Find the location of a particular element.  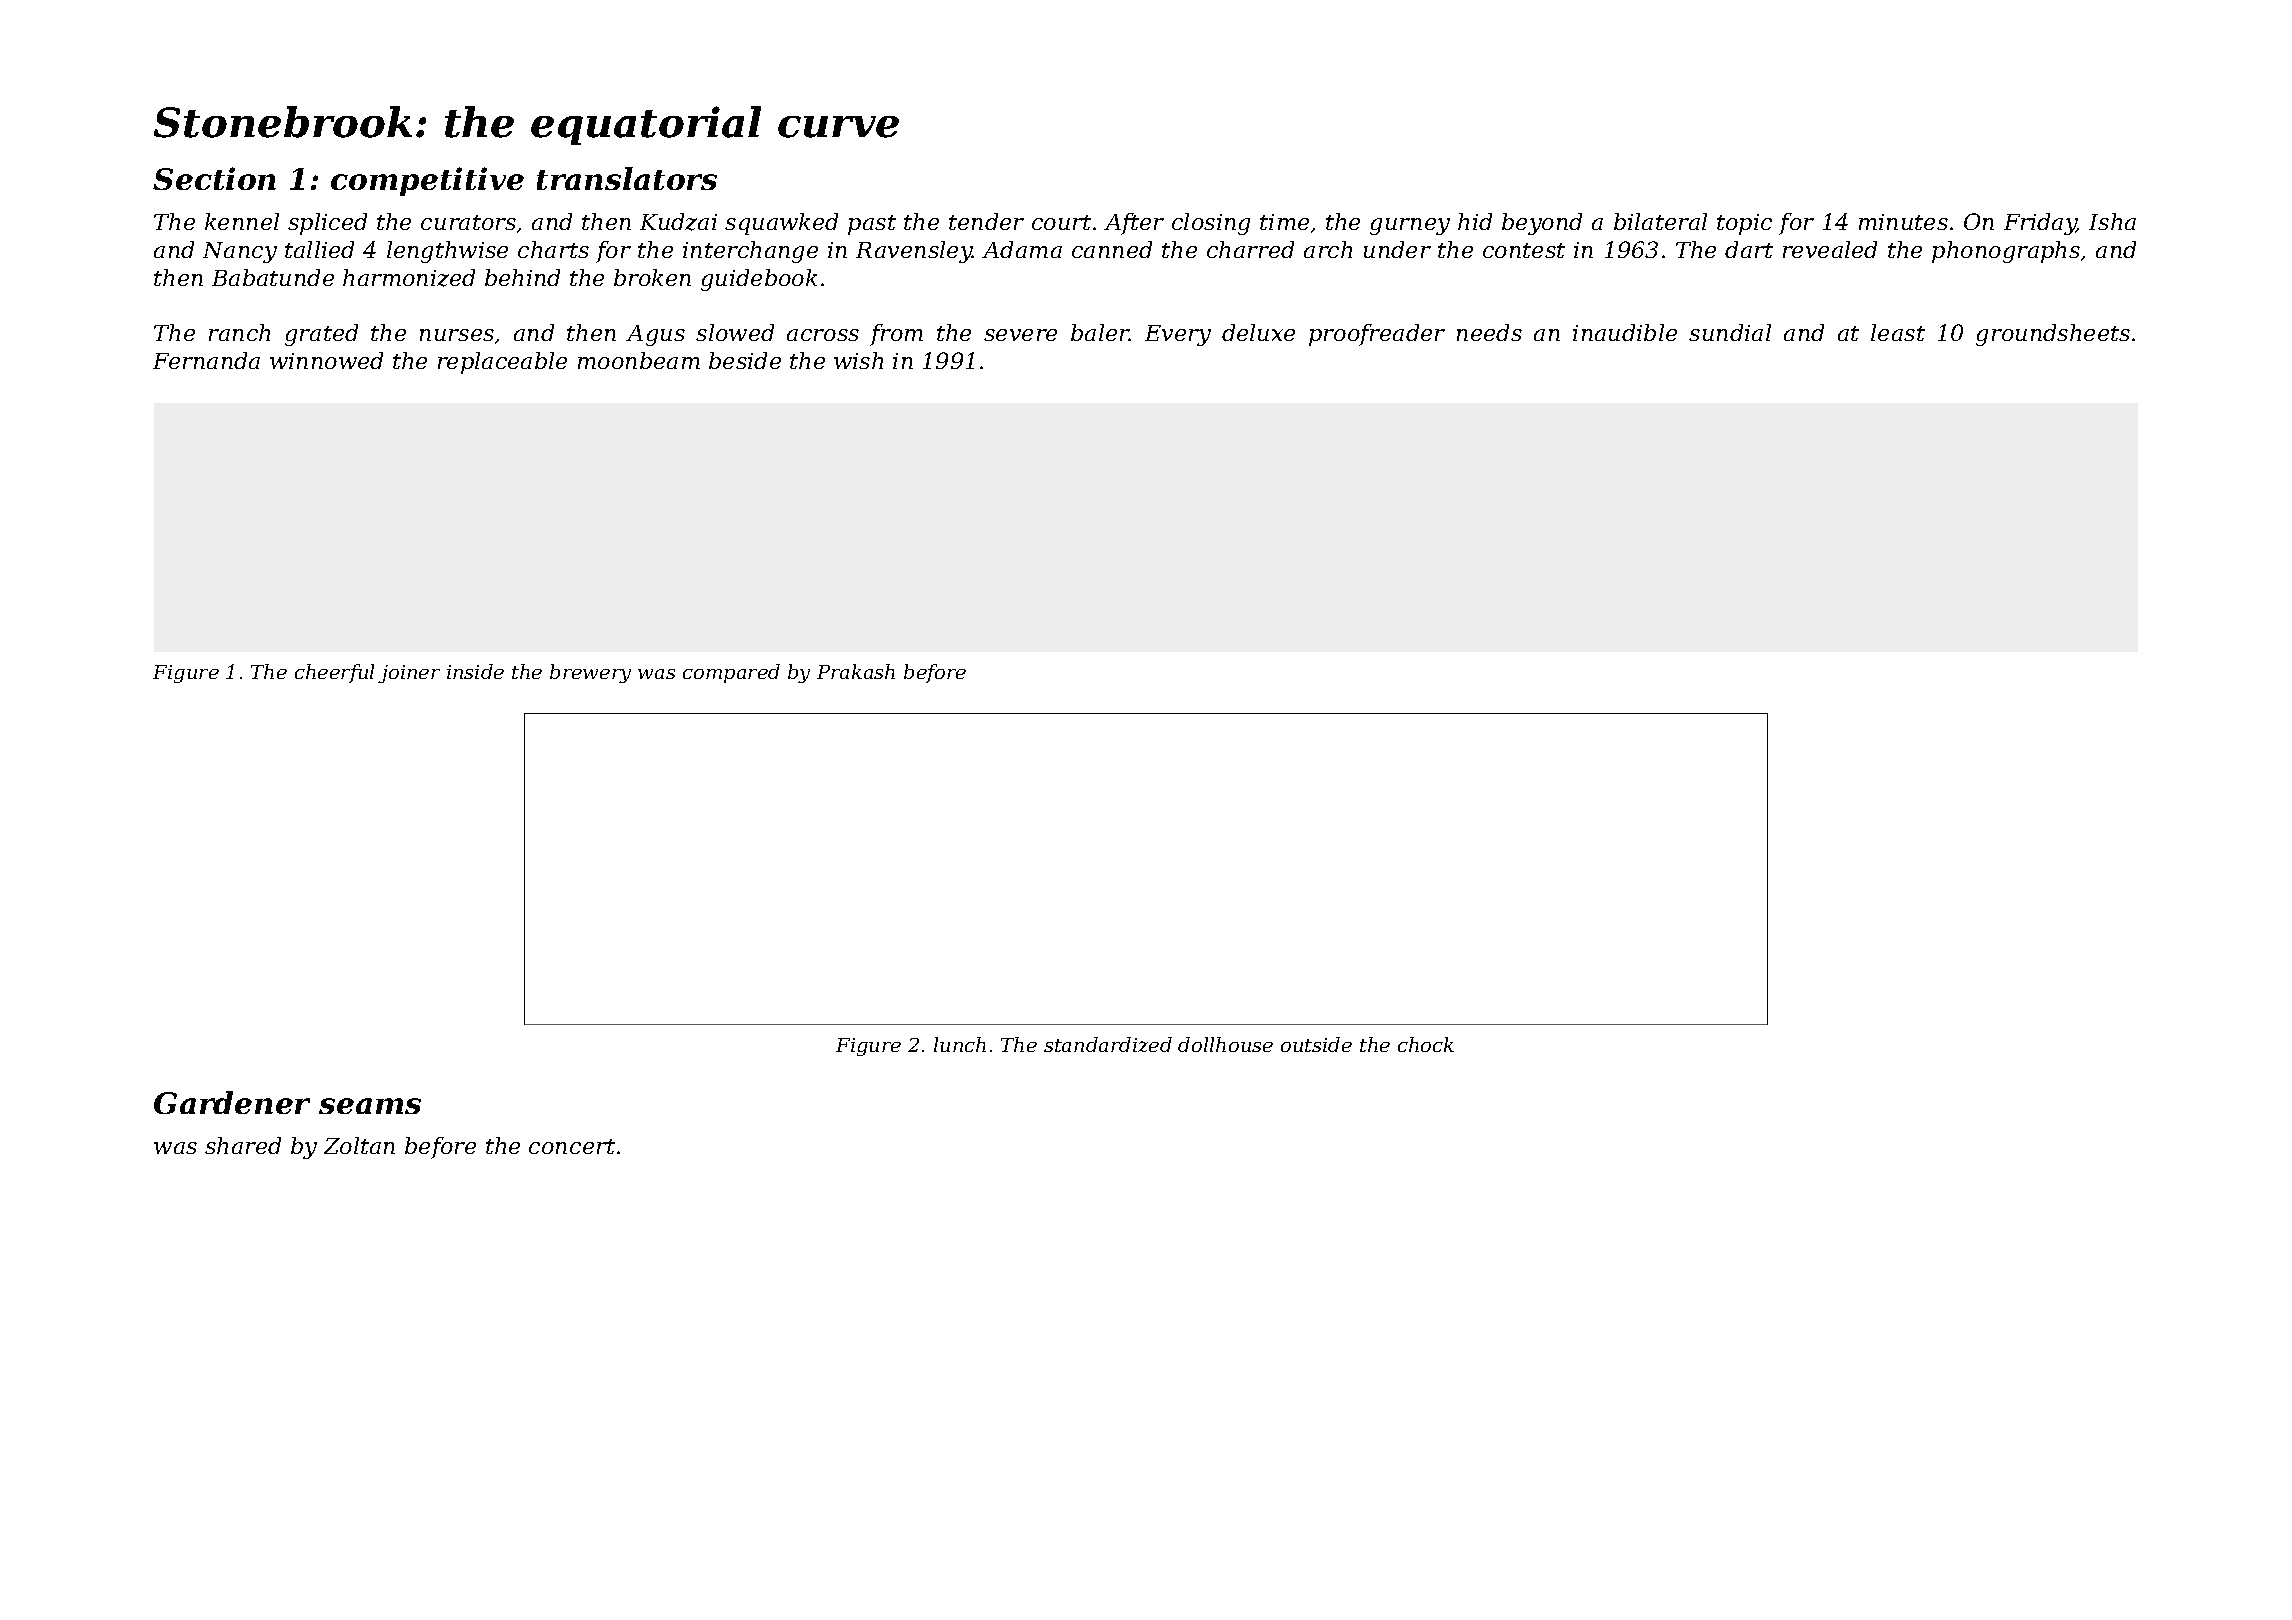

outside is located at coordinates (1316, 1044).
